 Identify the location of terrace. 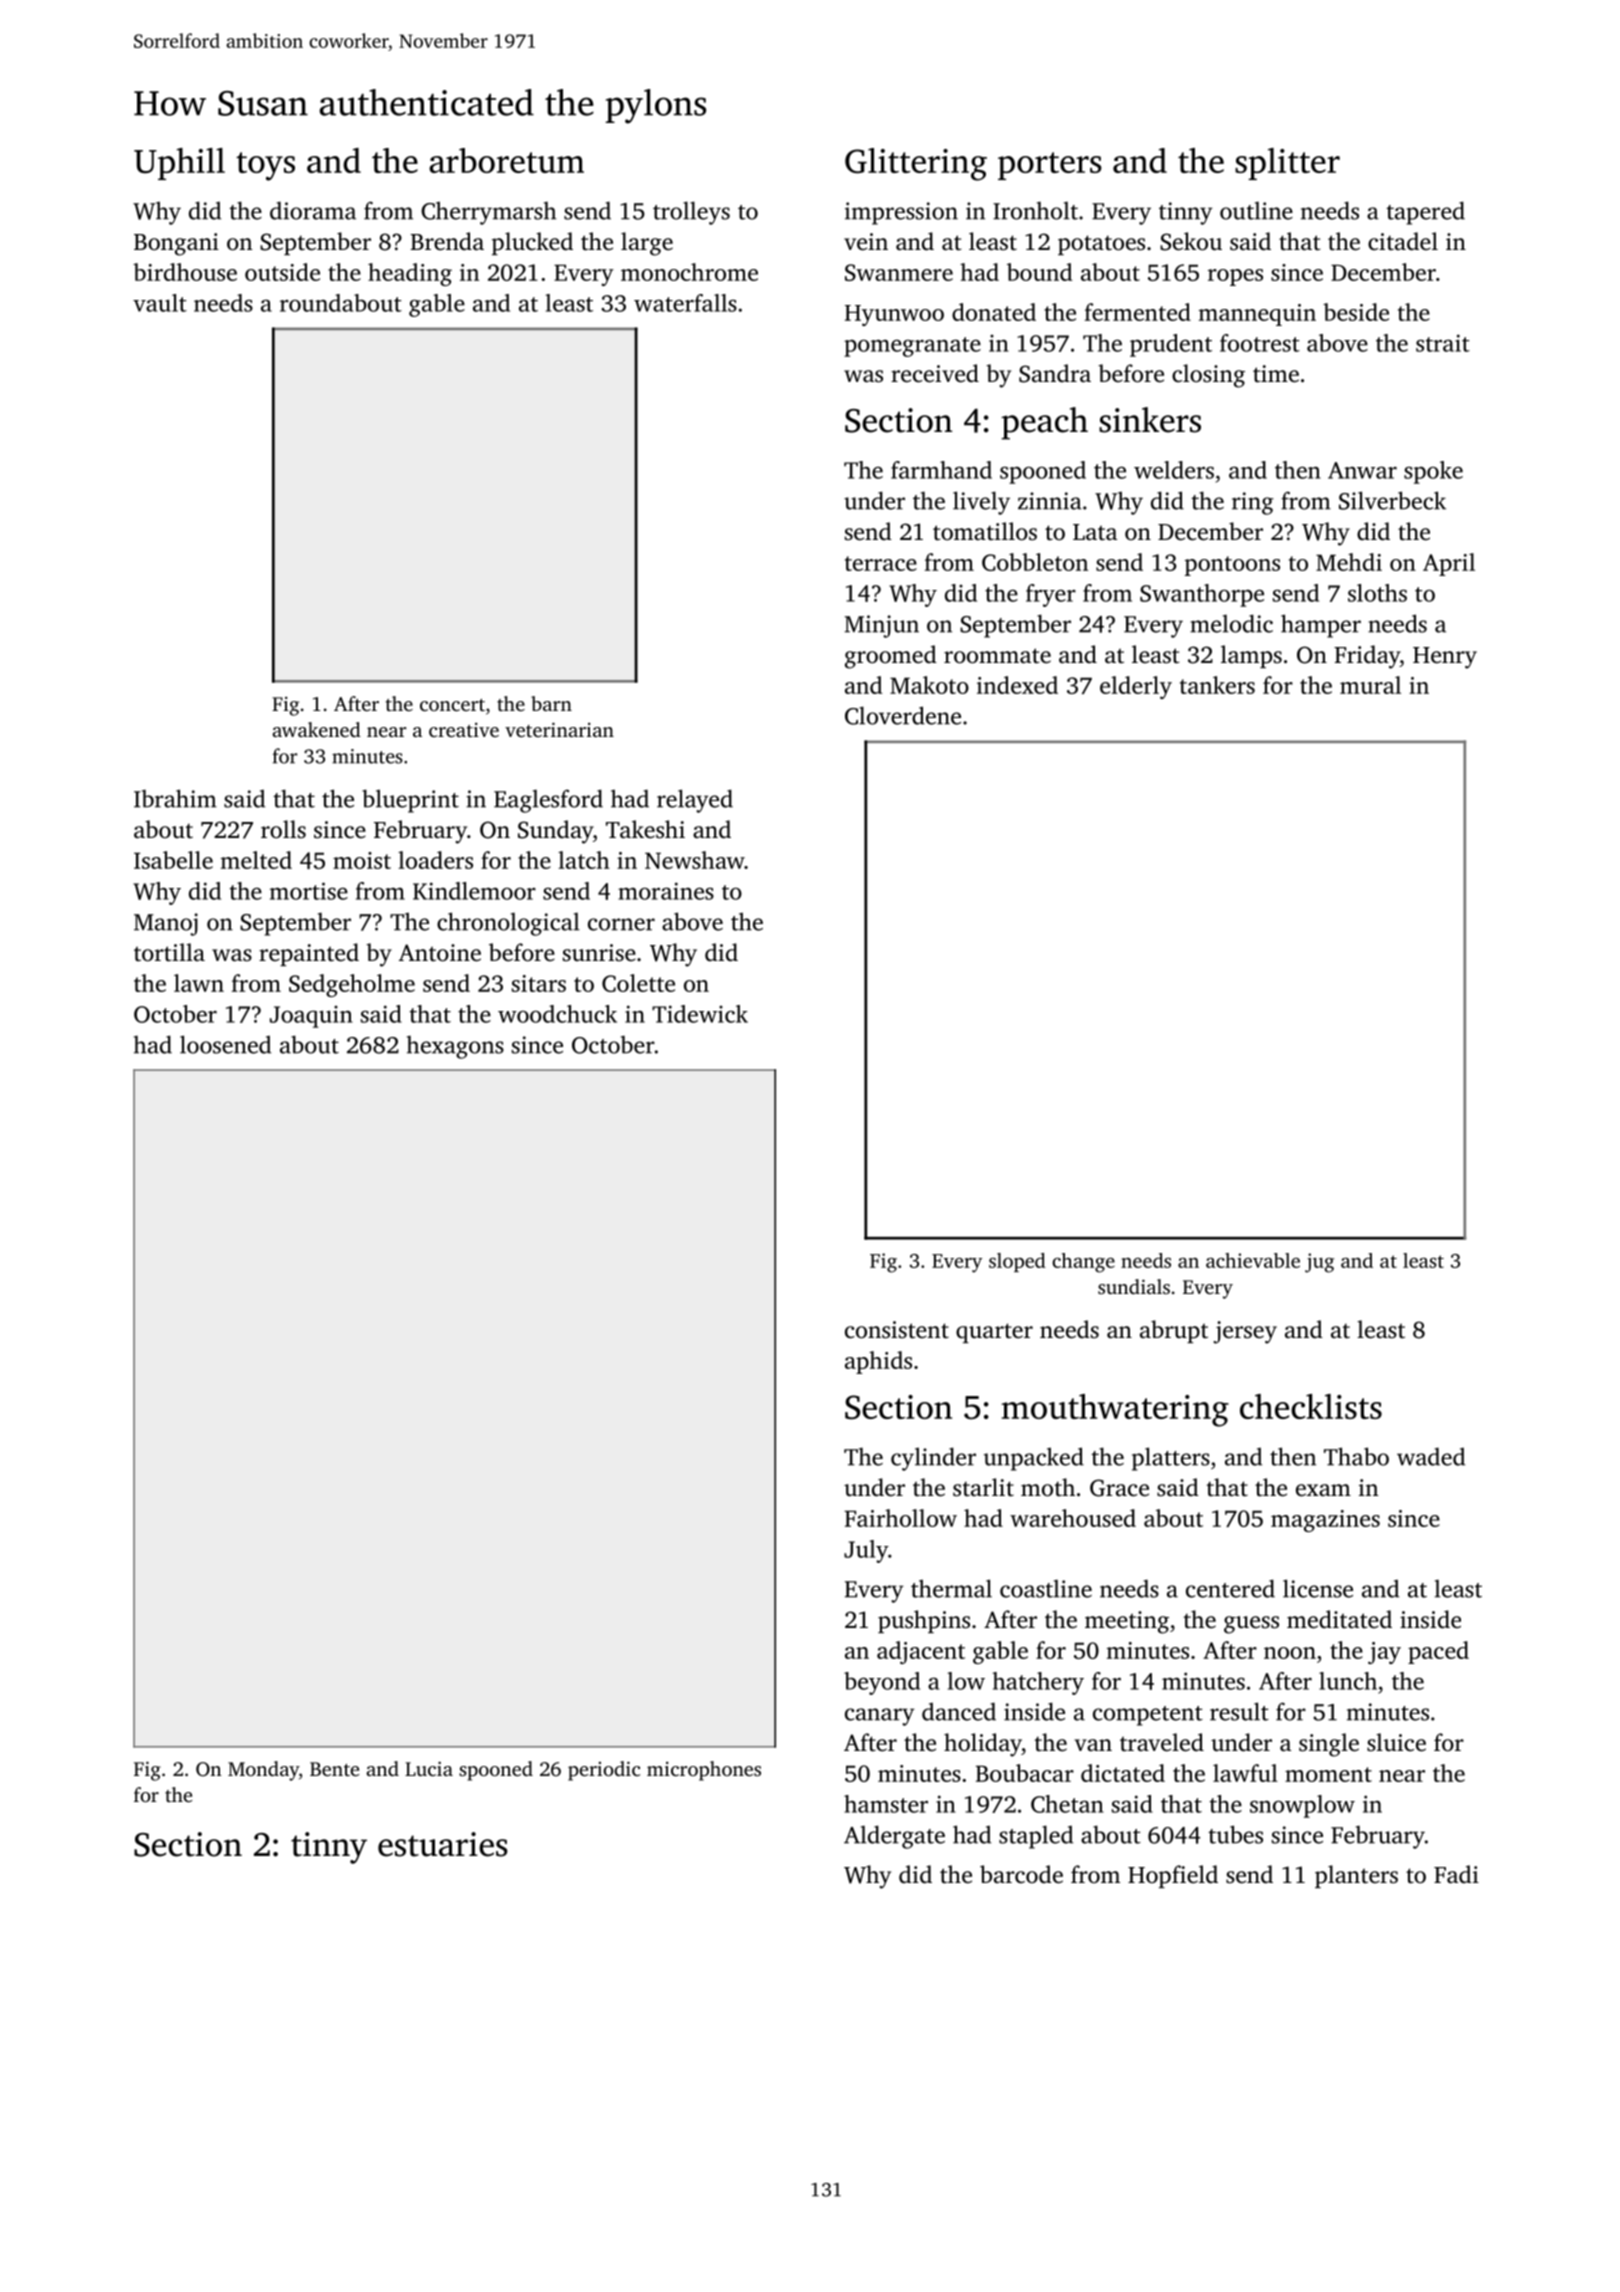
(881, 563).
